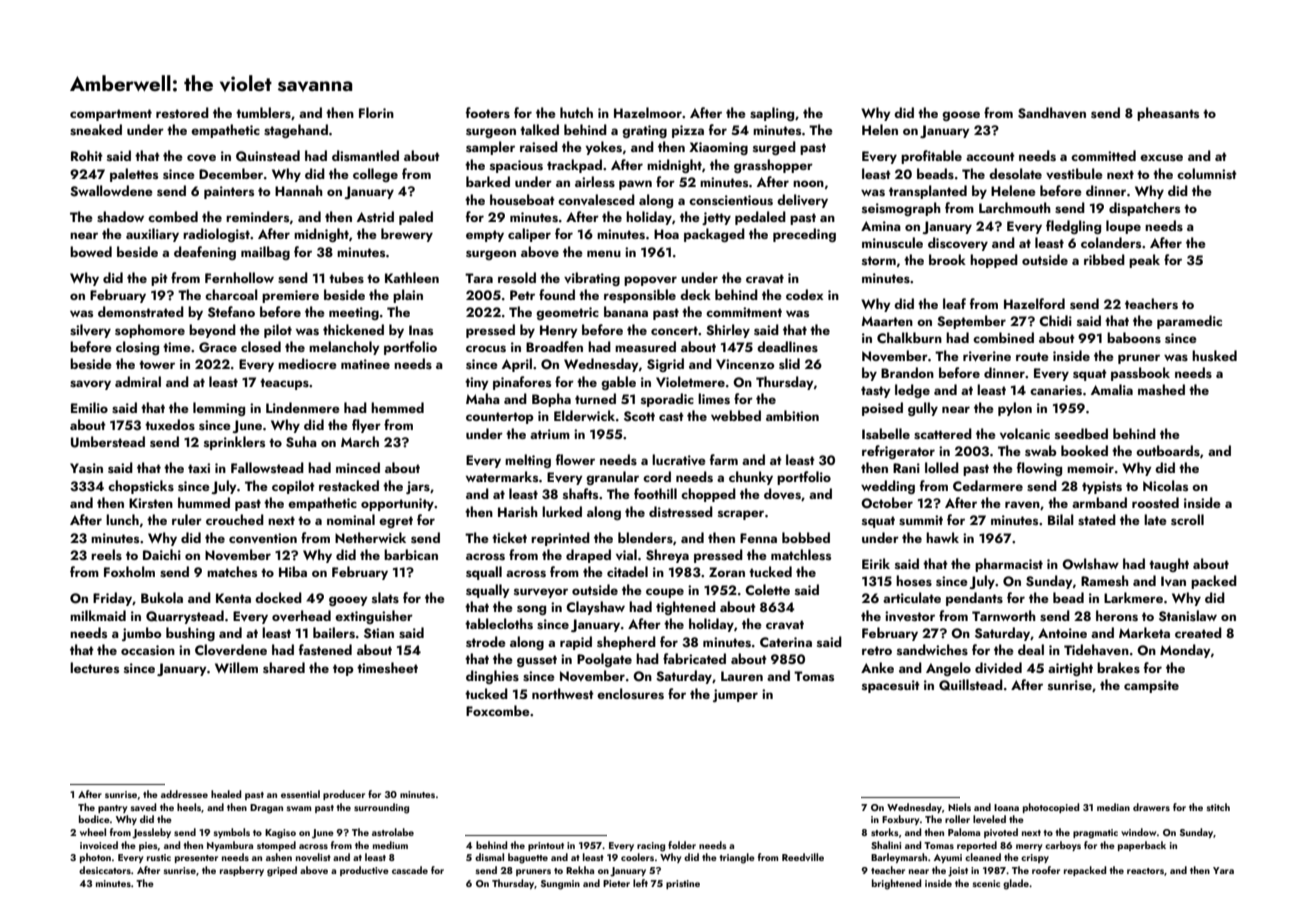 This document has width=1308, height=924. Describe the element at coordinates (204, 502) in the document. I see `hummed` at that location.
